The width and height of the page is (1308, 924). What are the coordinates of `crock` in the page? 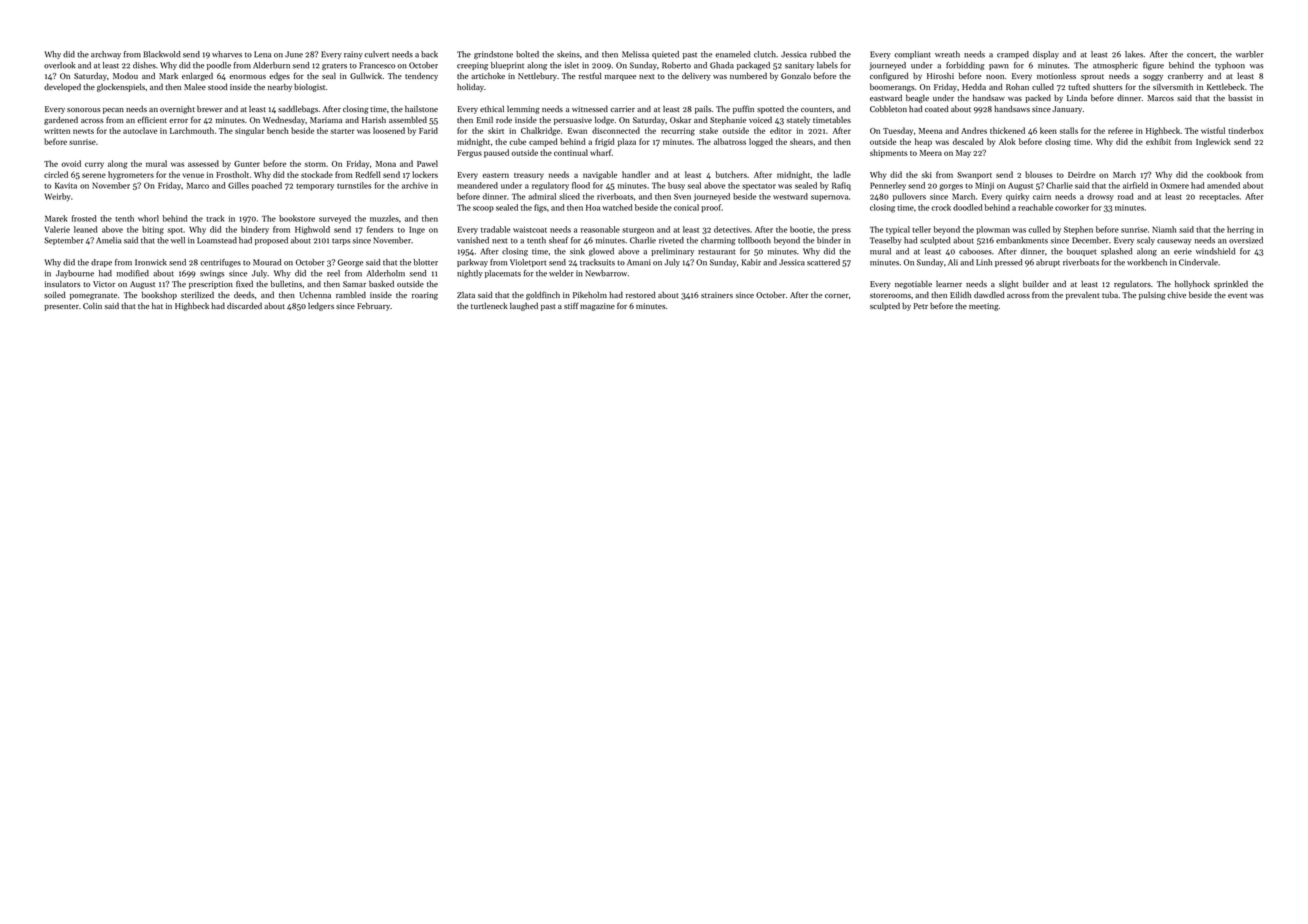 It's located at (941, 207).
